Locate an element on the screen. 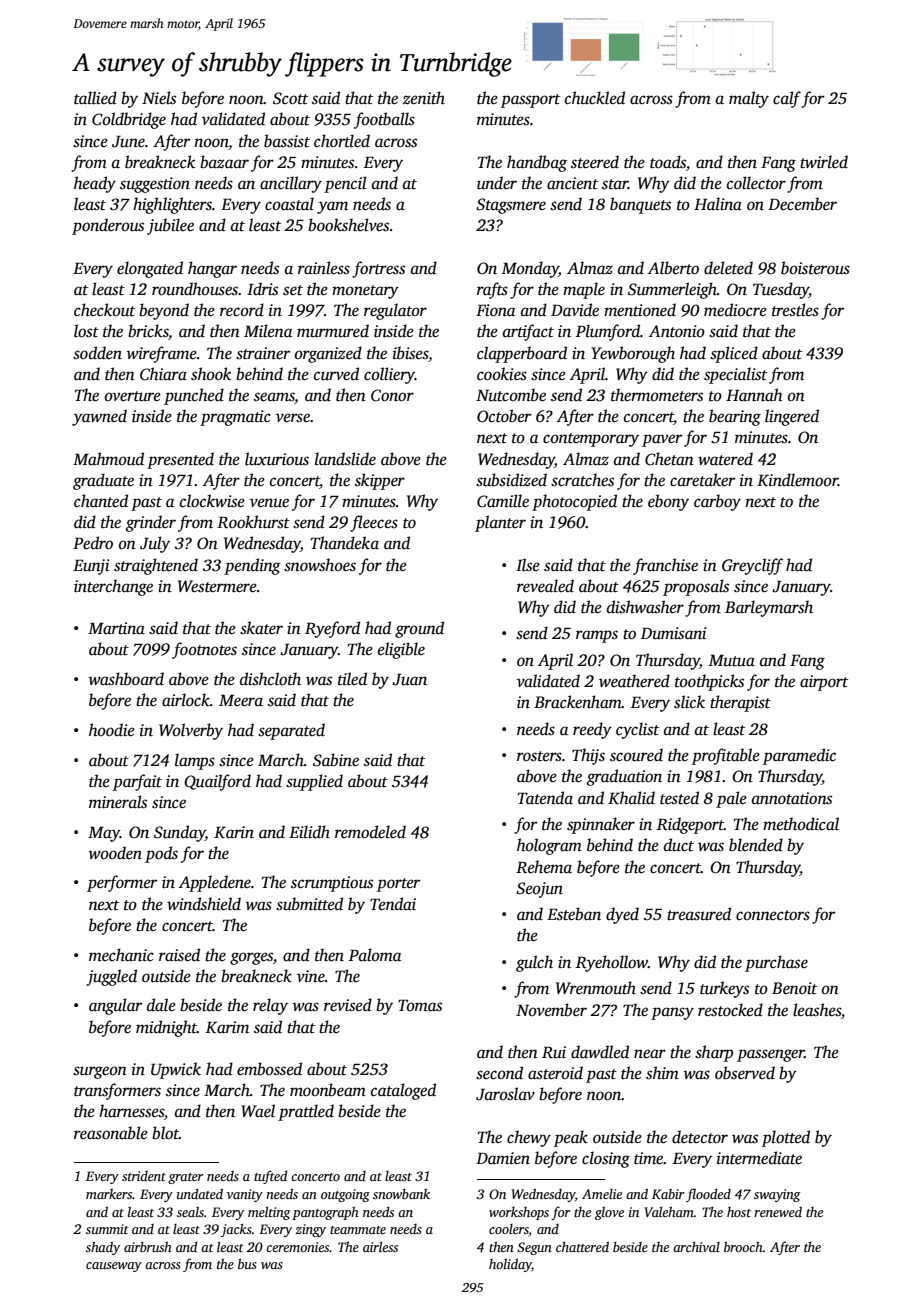 Image resolution: width=924 pixels, height=1314 pixels. Mutua is located at coordinates (732, 660).
